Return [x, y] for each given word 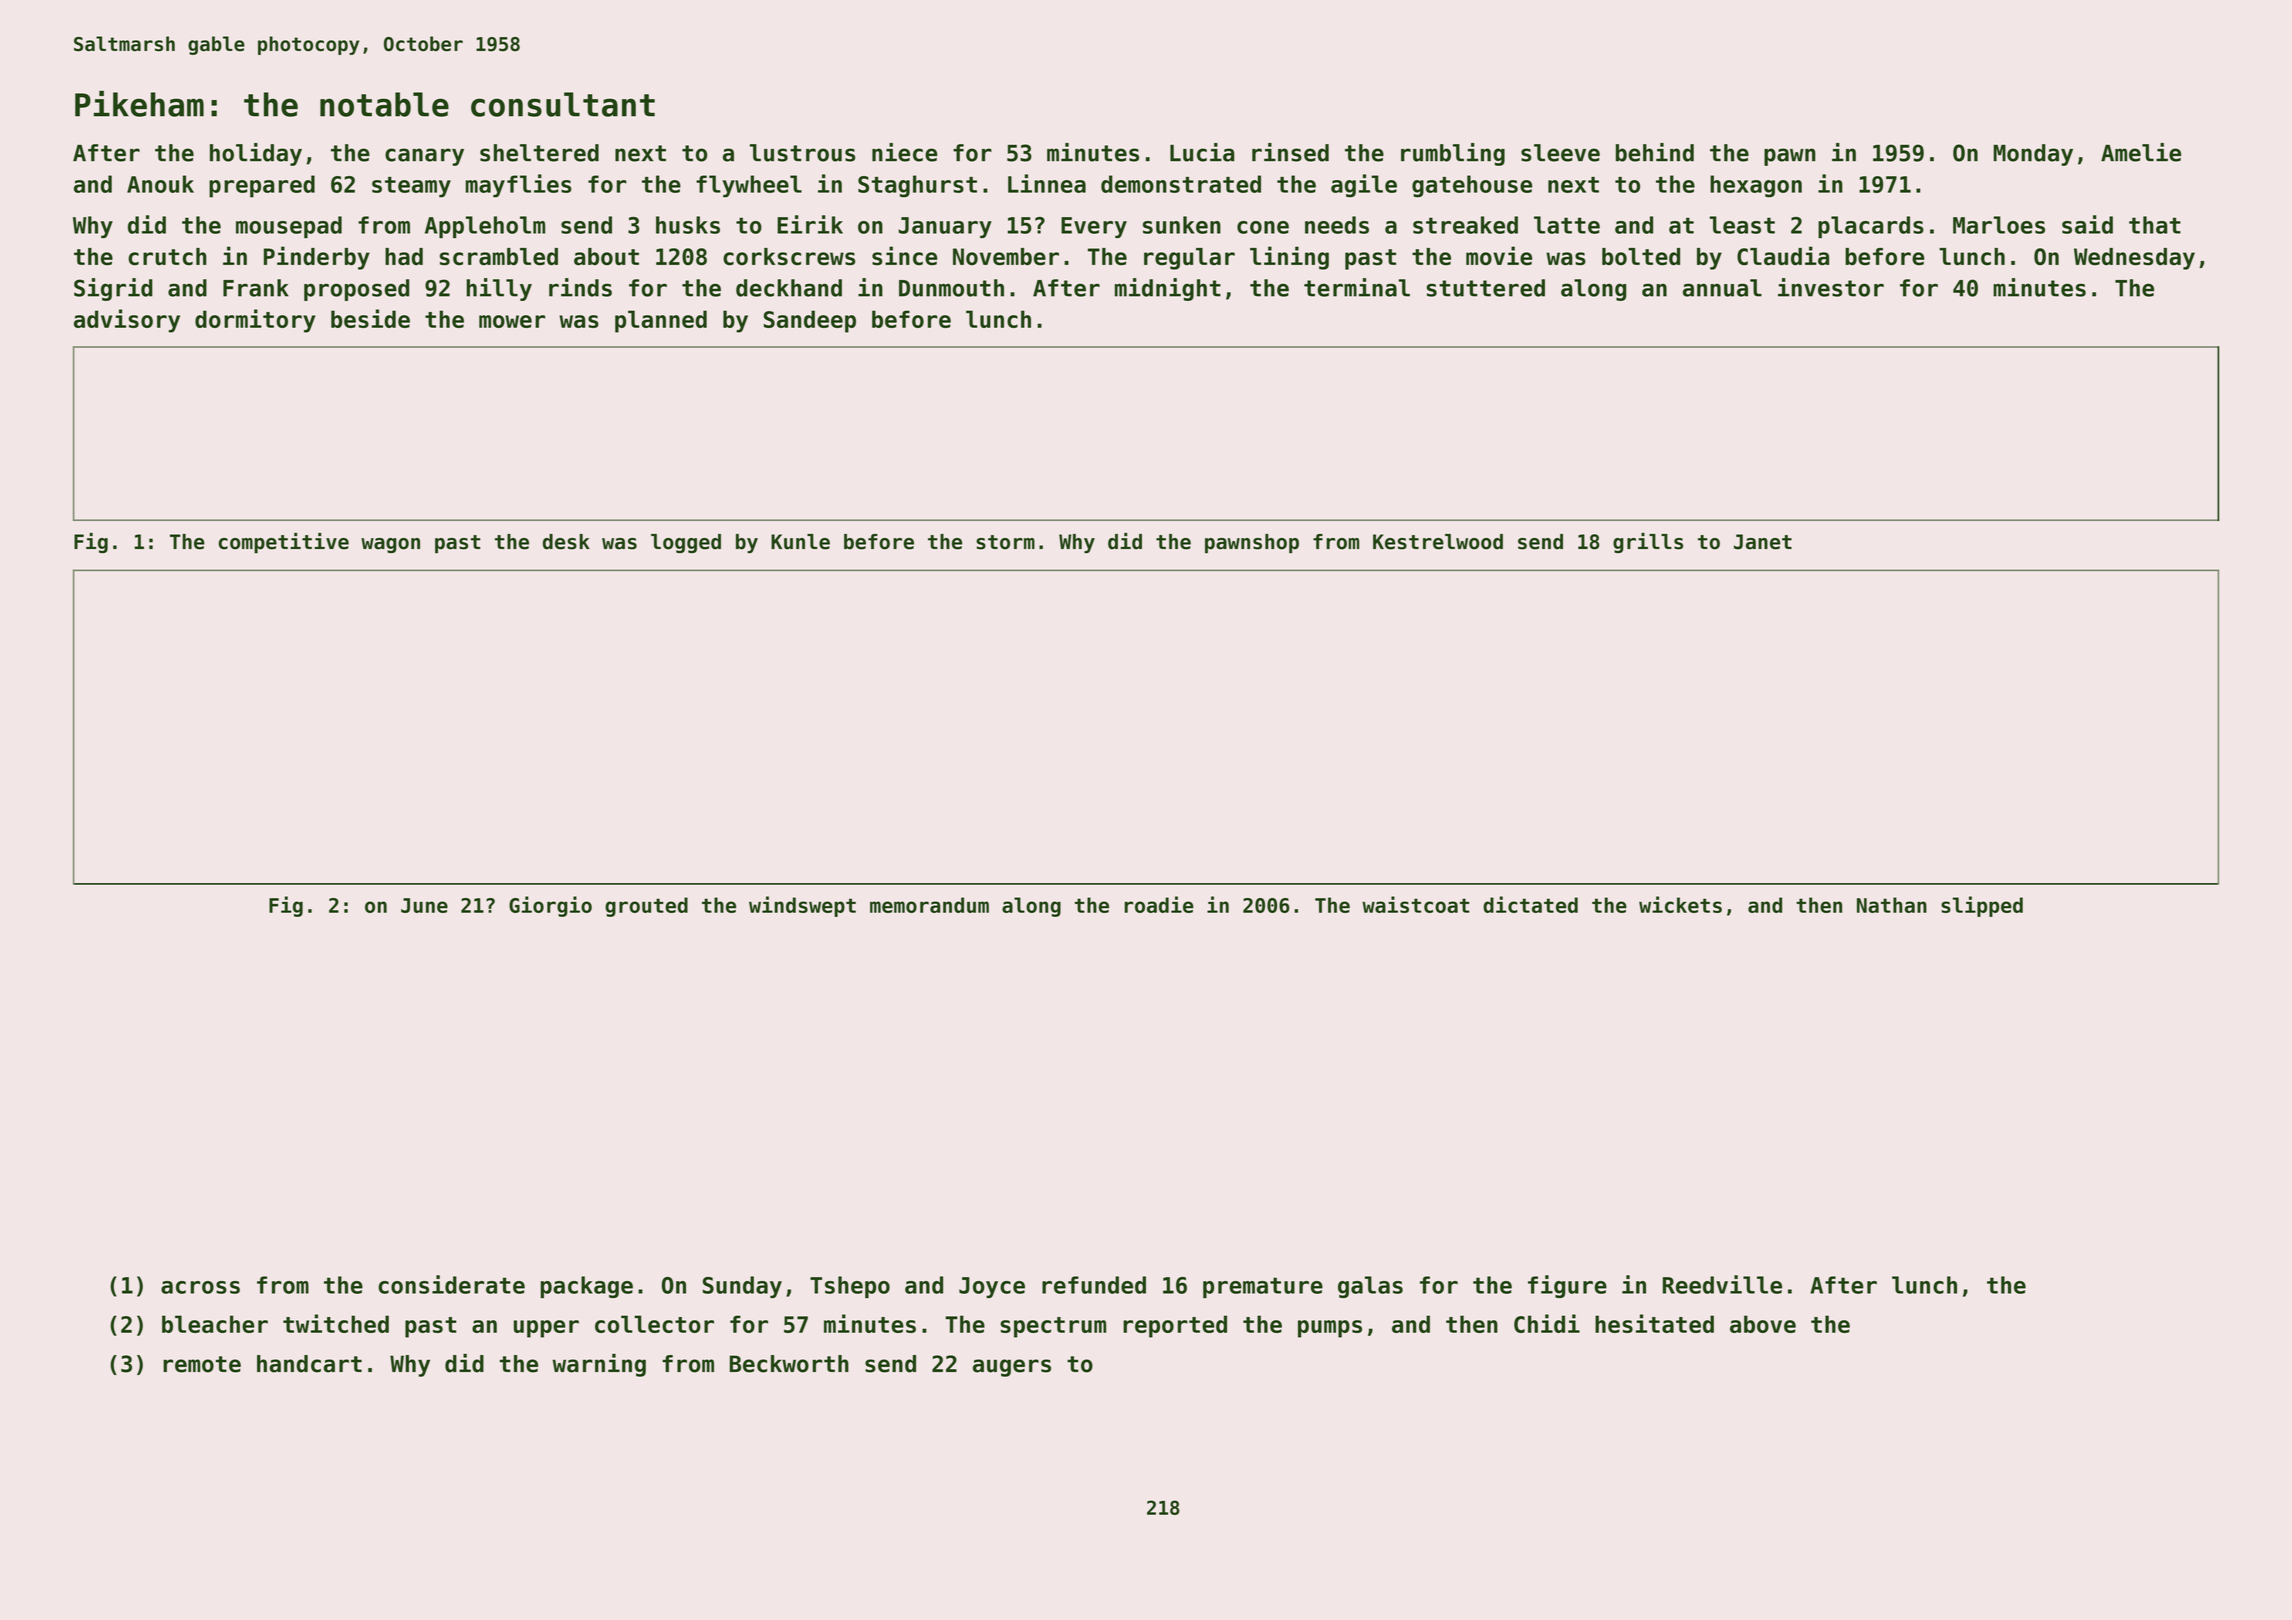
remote [202, 1364]
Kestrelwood [1438, 542]
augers [1012, 1368]
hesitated [1654, 1323]
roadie [1159, 904]
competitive [284, 543]
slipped [1982, 906]
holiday [256, 154]
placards [1871, 227]
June [424, 905]
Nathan [1892, 905]
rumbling [1453, 154]
